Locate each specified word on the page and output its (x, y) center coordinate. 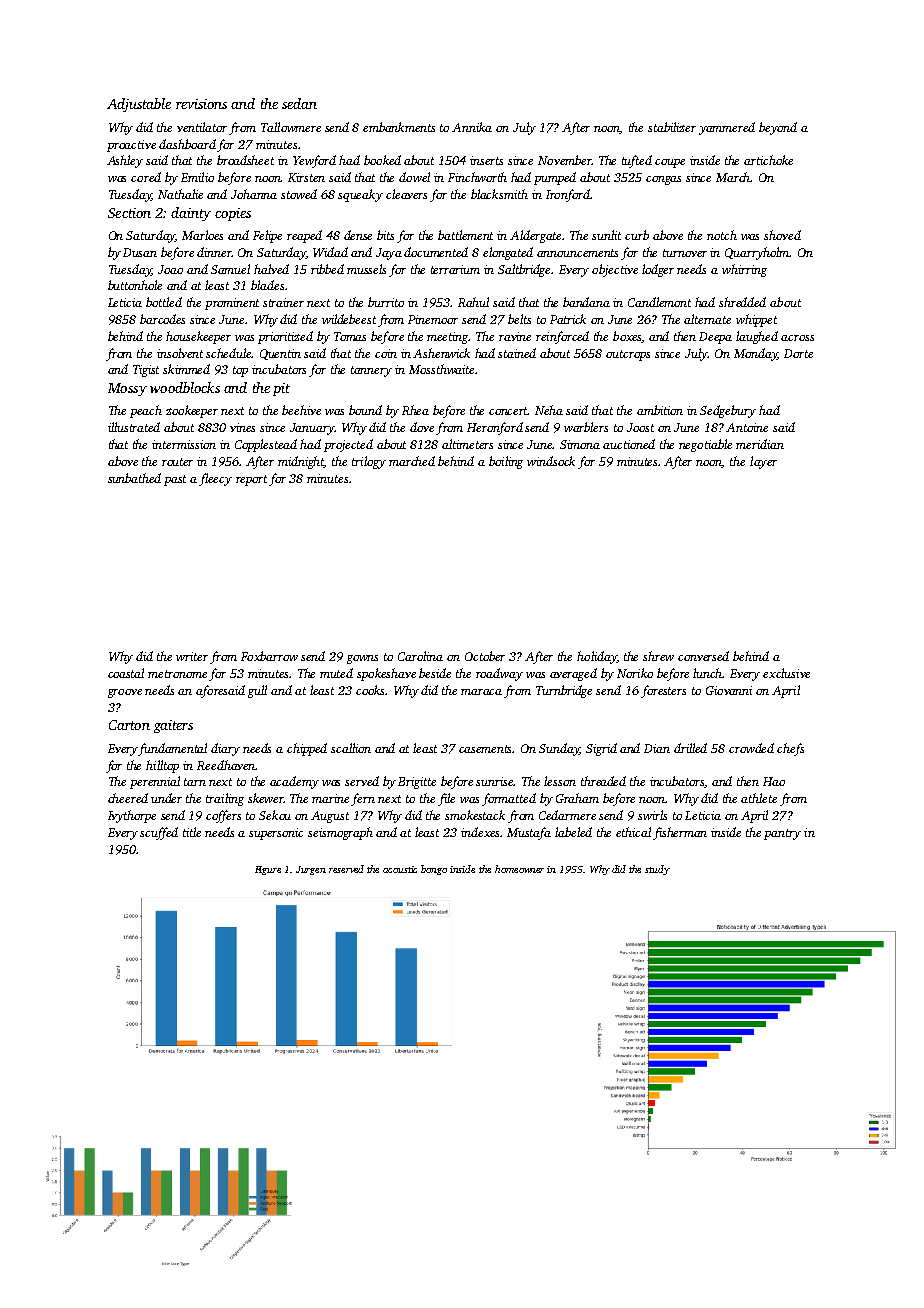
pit (281, 389)
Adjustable (139, 105)
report (251, 480)
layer (763, 462)
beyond (778, 128)
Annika (472, 127)
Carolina (420, 656)
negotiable (705, 445)
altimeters (467, 444)
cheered (128, 798)
